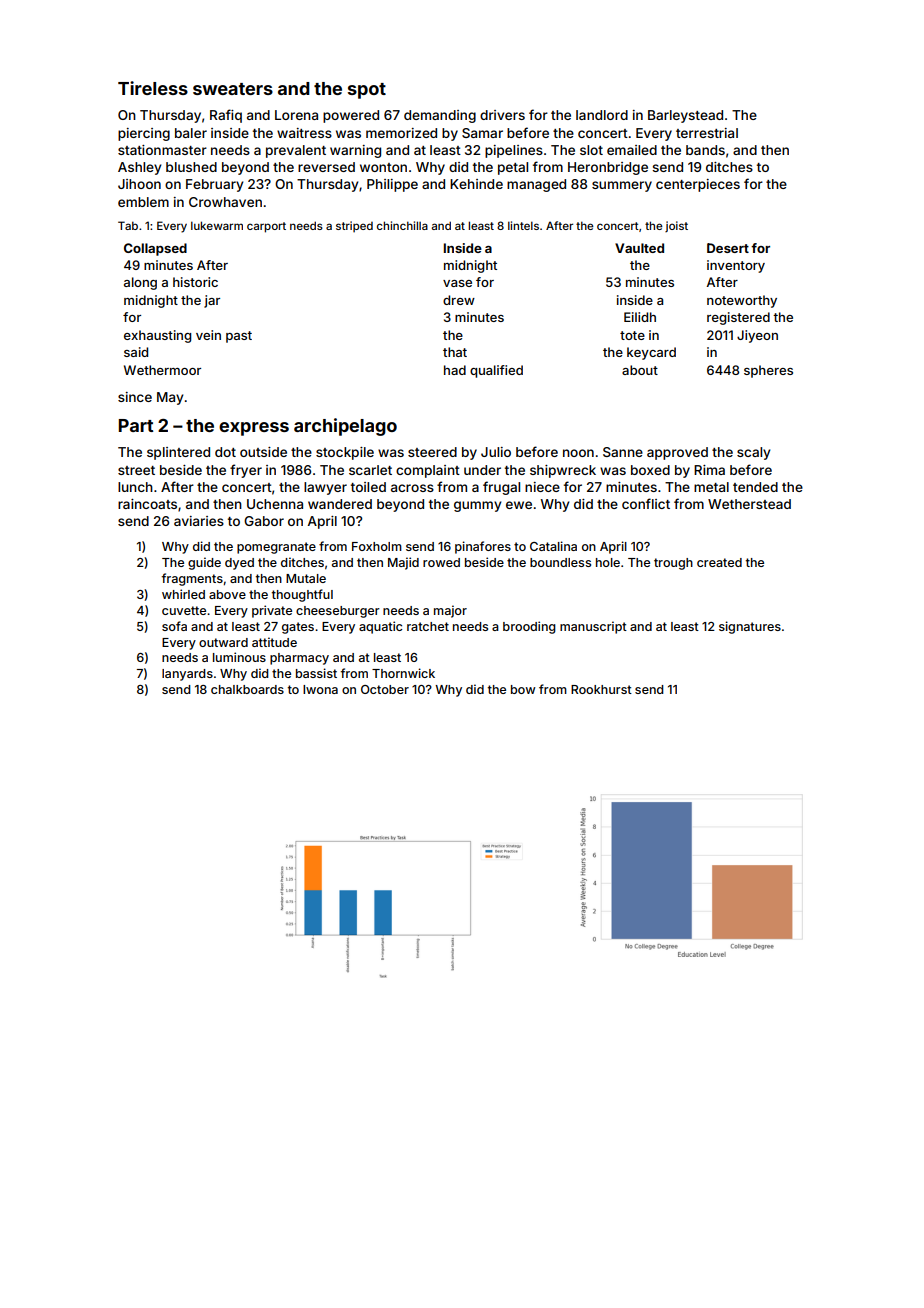 This image has height=1308, width=924. I want to click on niece, so click(542, 487).
